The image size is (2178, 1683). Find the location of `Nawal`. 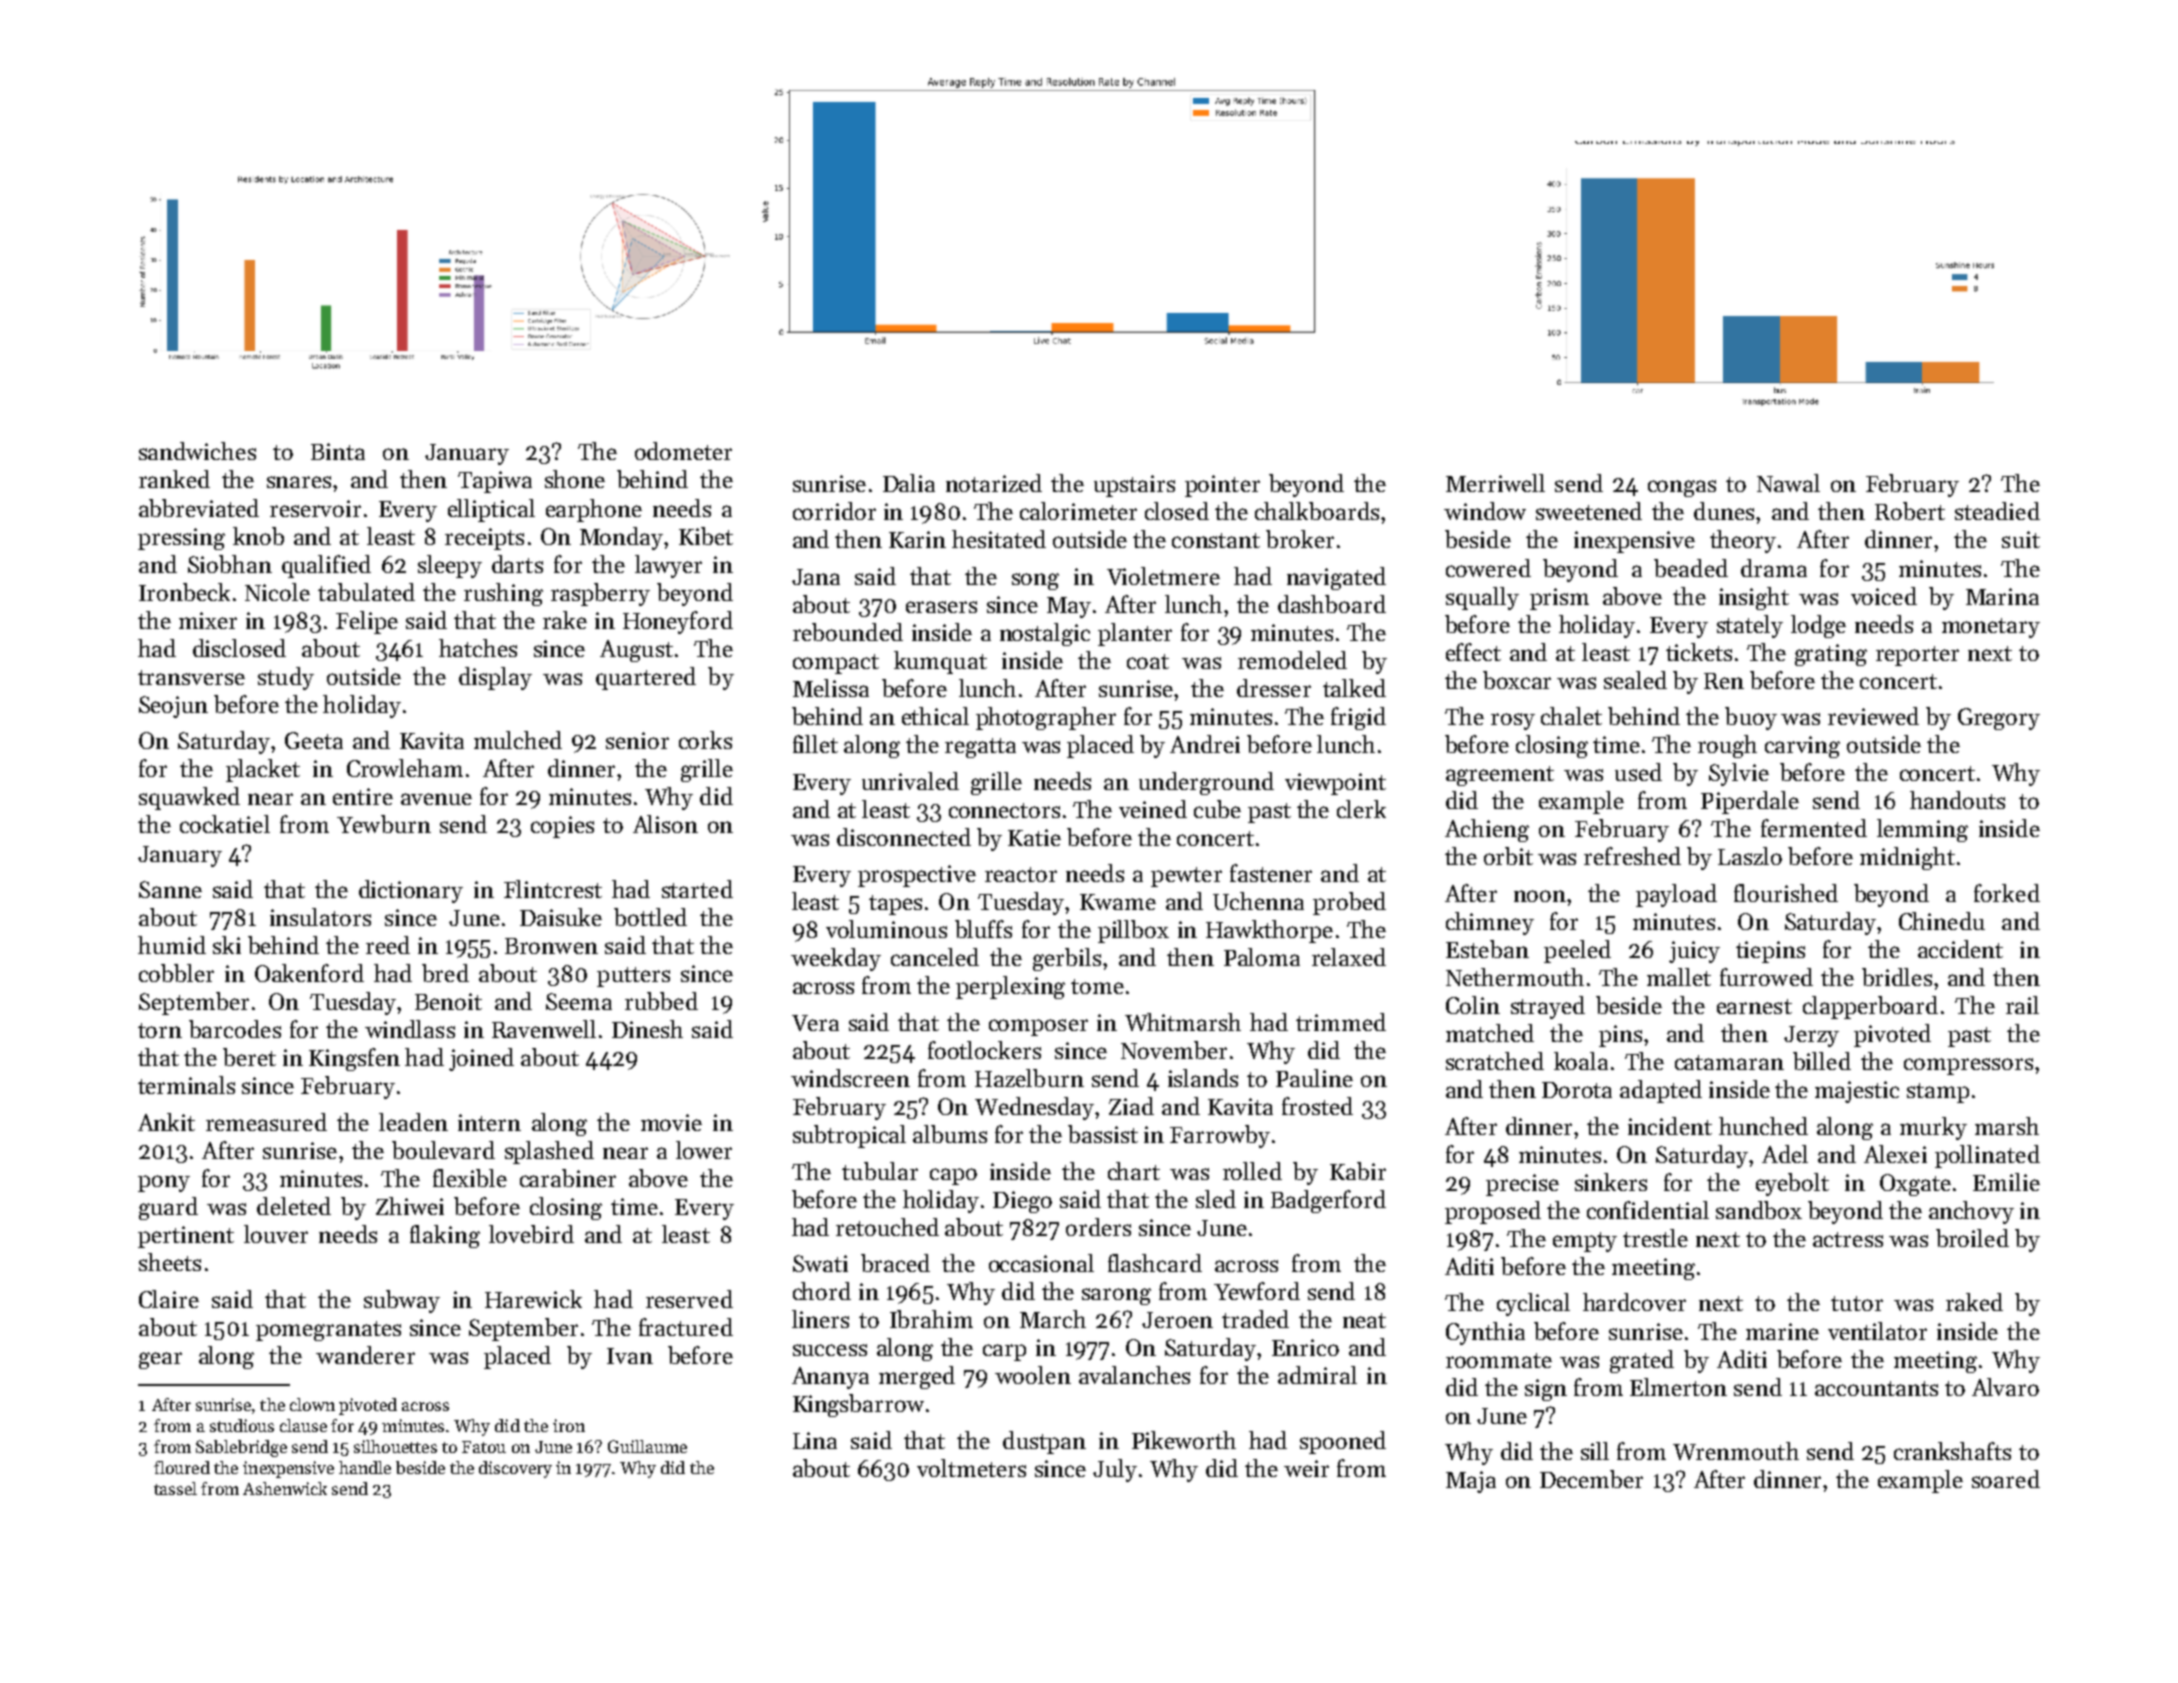

Nawal is located at coordinates (1788, 483).
